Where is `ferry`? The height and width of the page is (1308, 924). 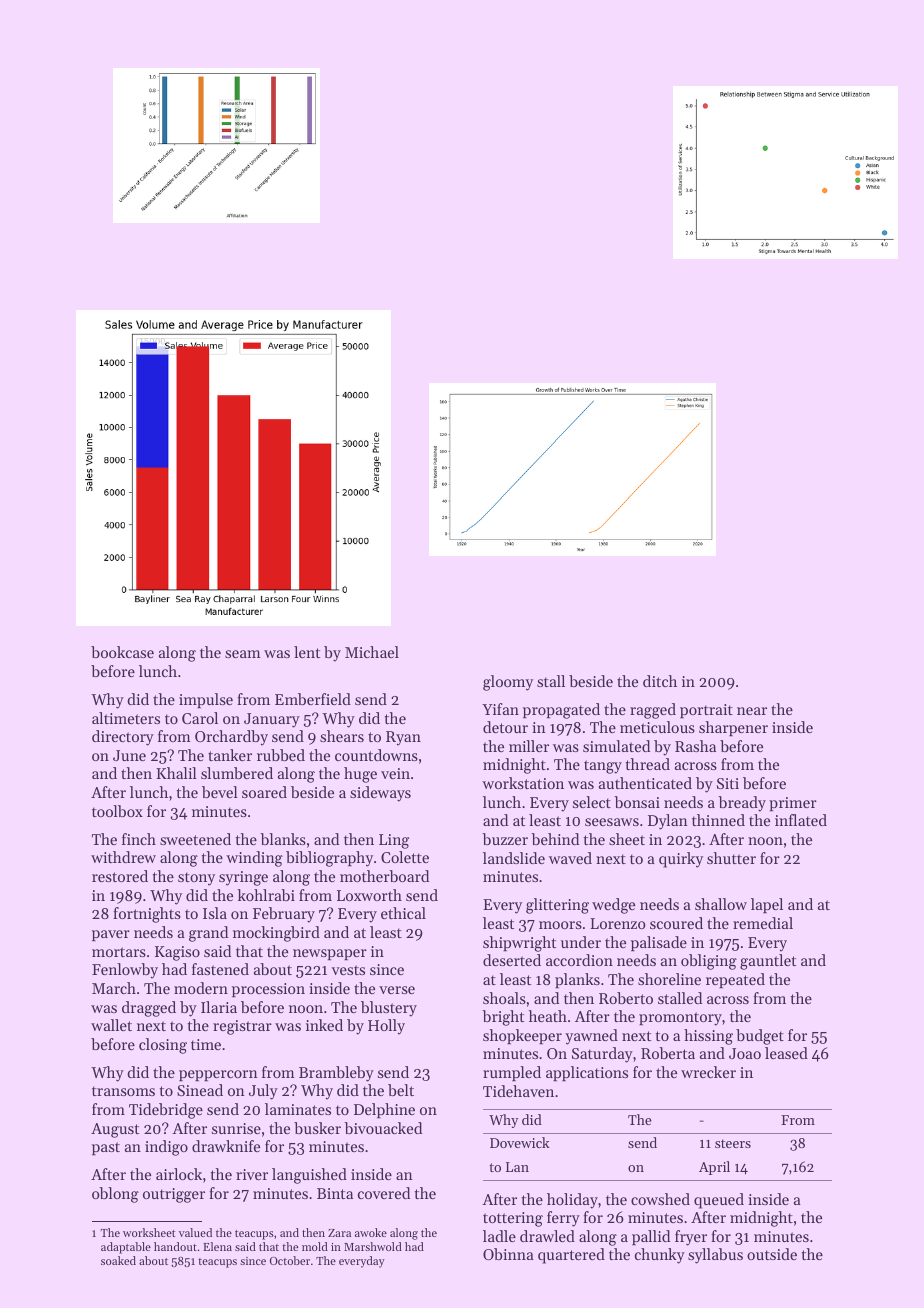 ferry is located at coordinates (563, 1219).
